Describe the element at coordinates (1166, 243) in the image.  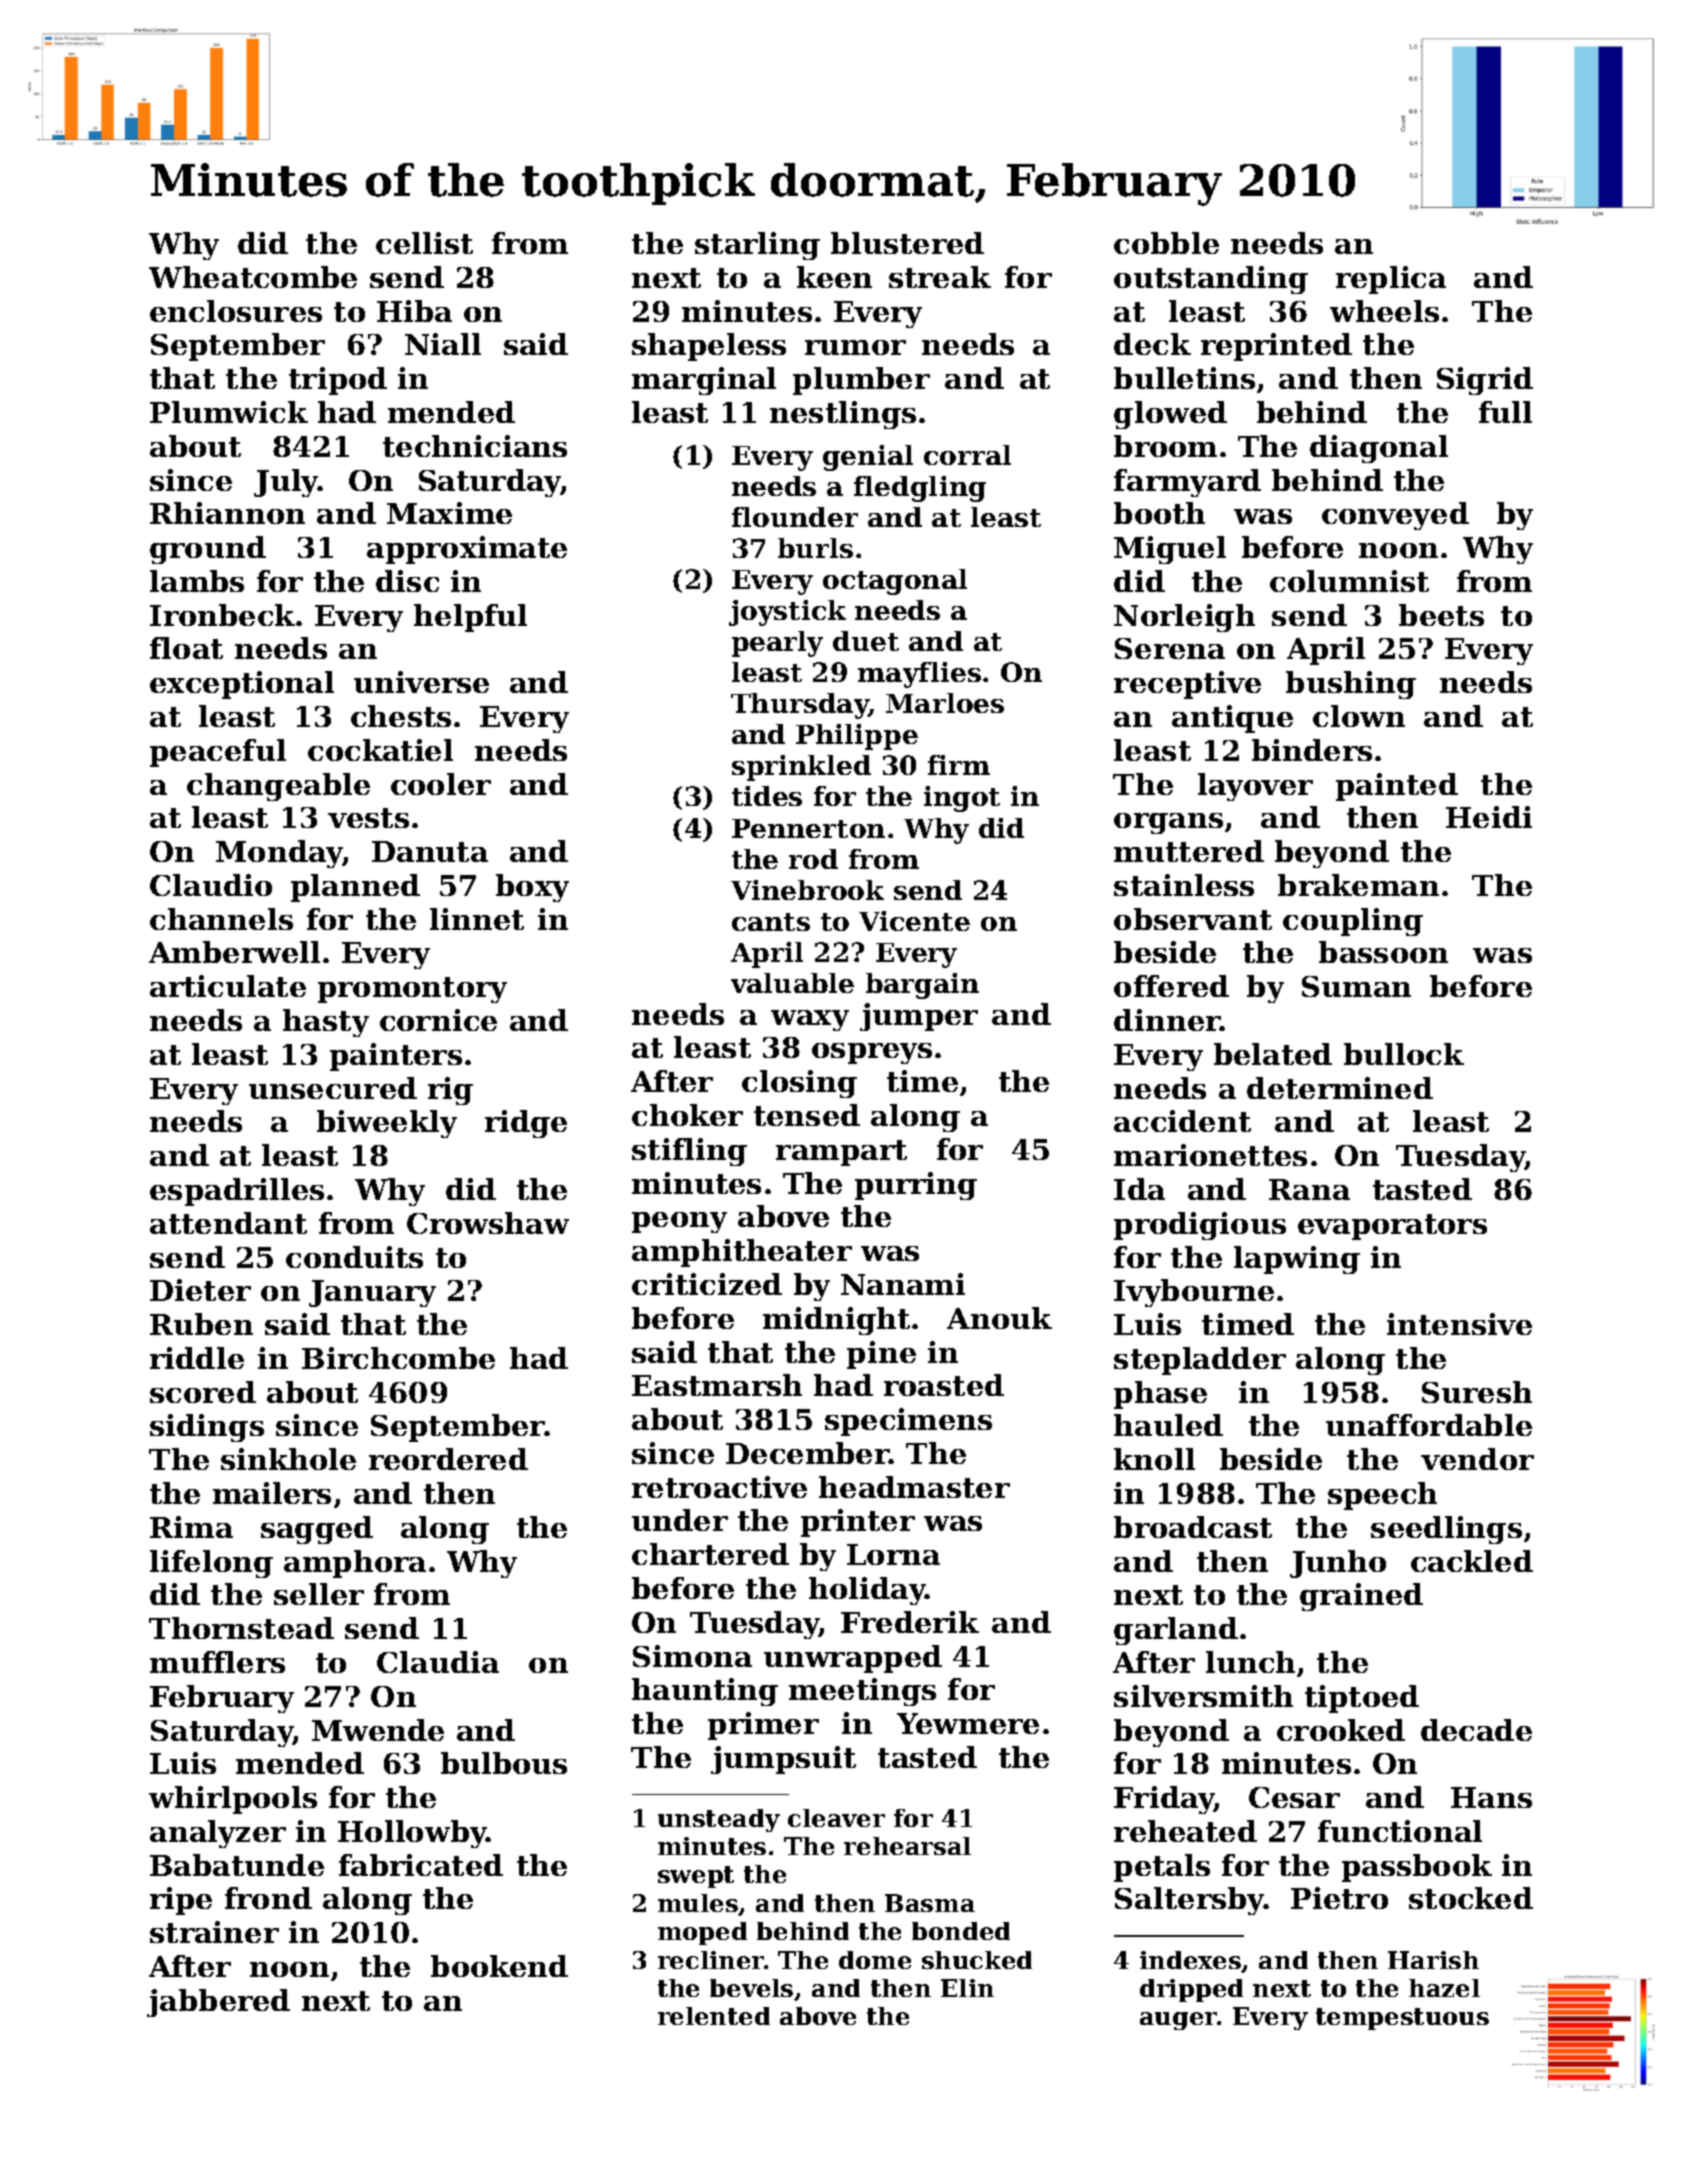
I see `cobble` at that location.
